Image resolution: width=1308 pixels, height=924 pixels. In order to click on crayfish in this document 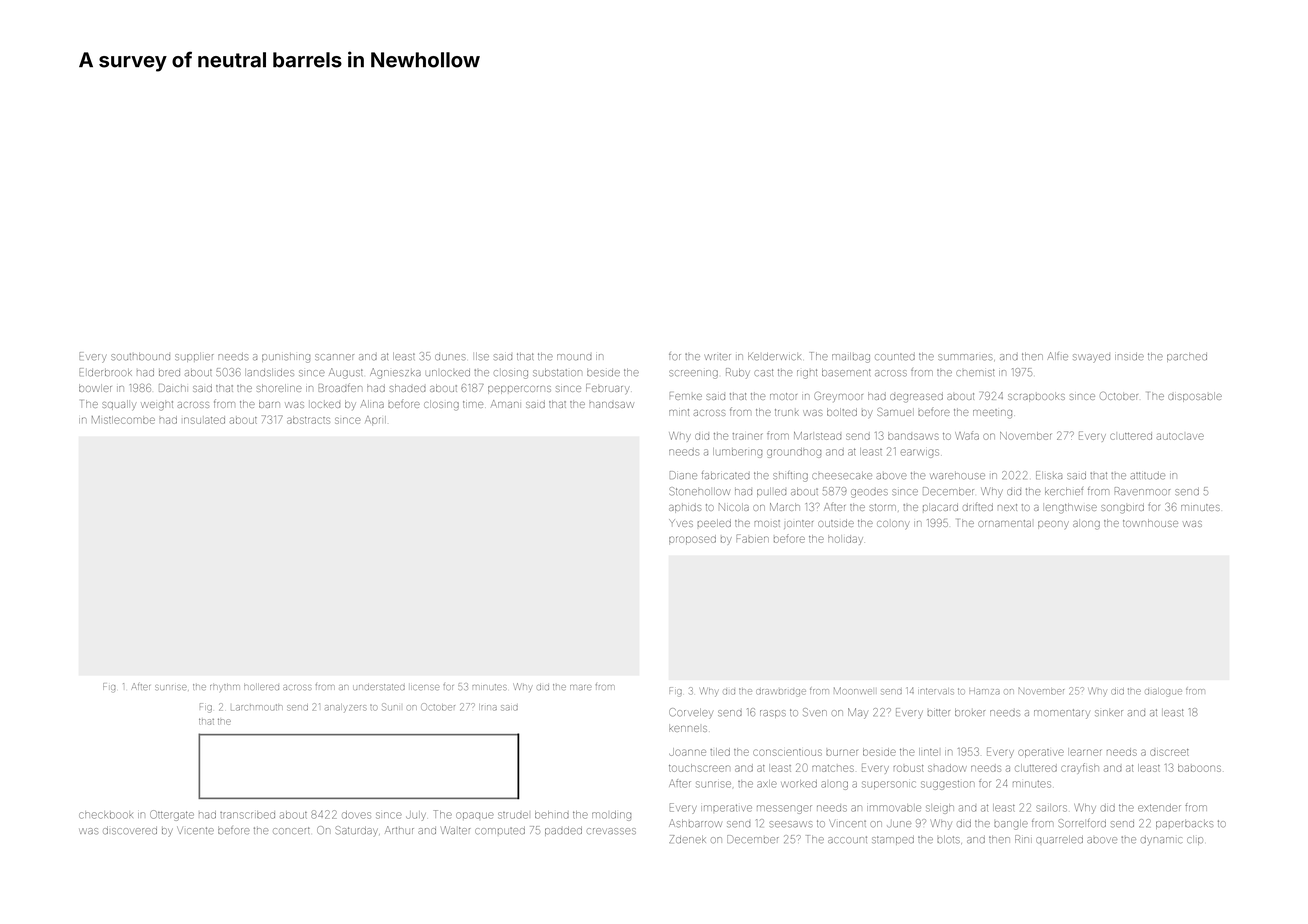, I will do `click(1080, 768)`.
